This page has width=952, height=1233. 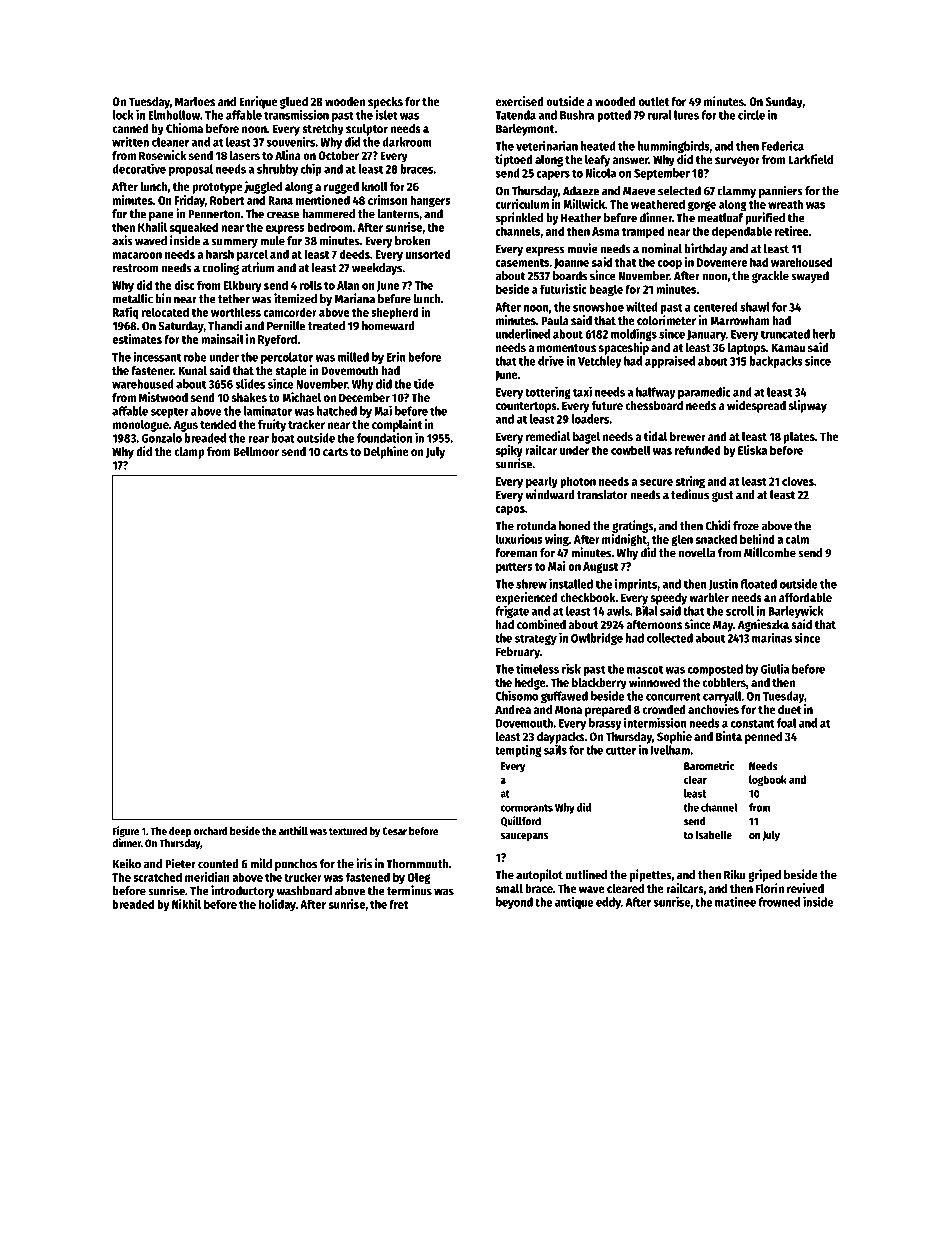 What do you see at coordinates (784, 103) in the page?
I see `Sunday` at bounding box center [784, 103].
